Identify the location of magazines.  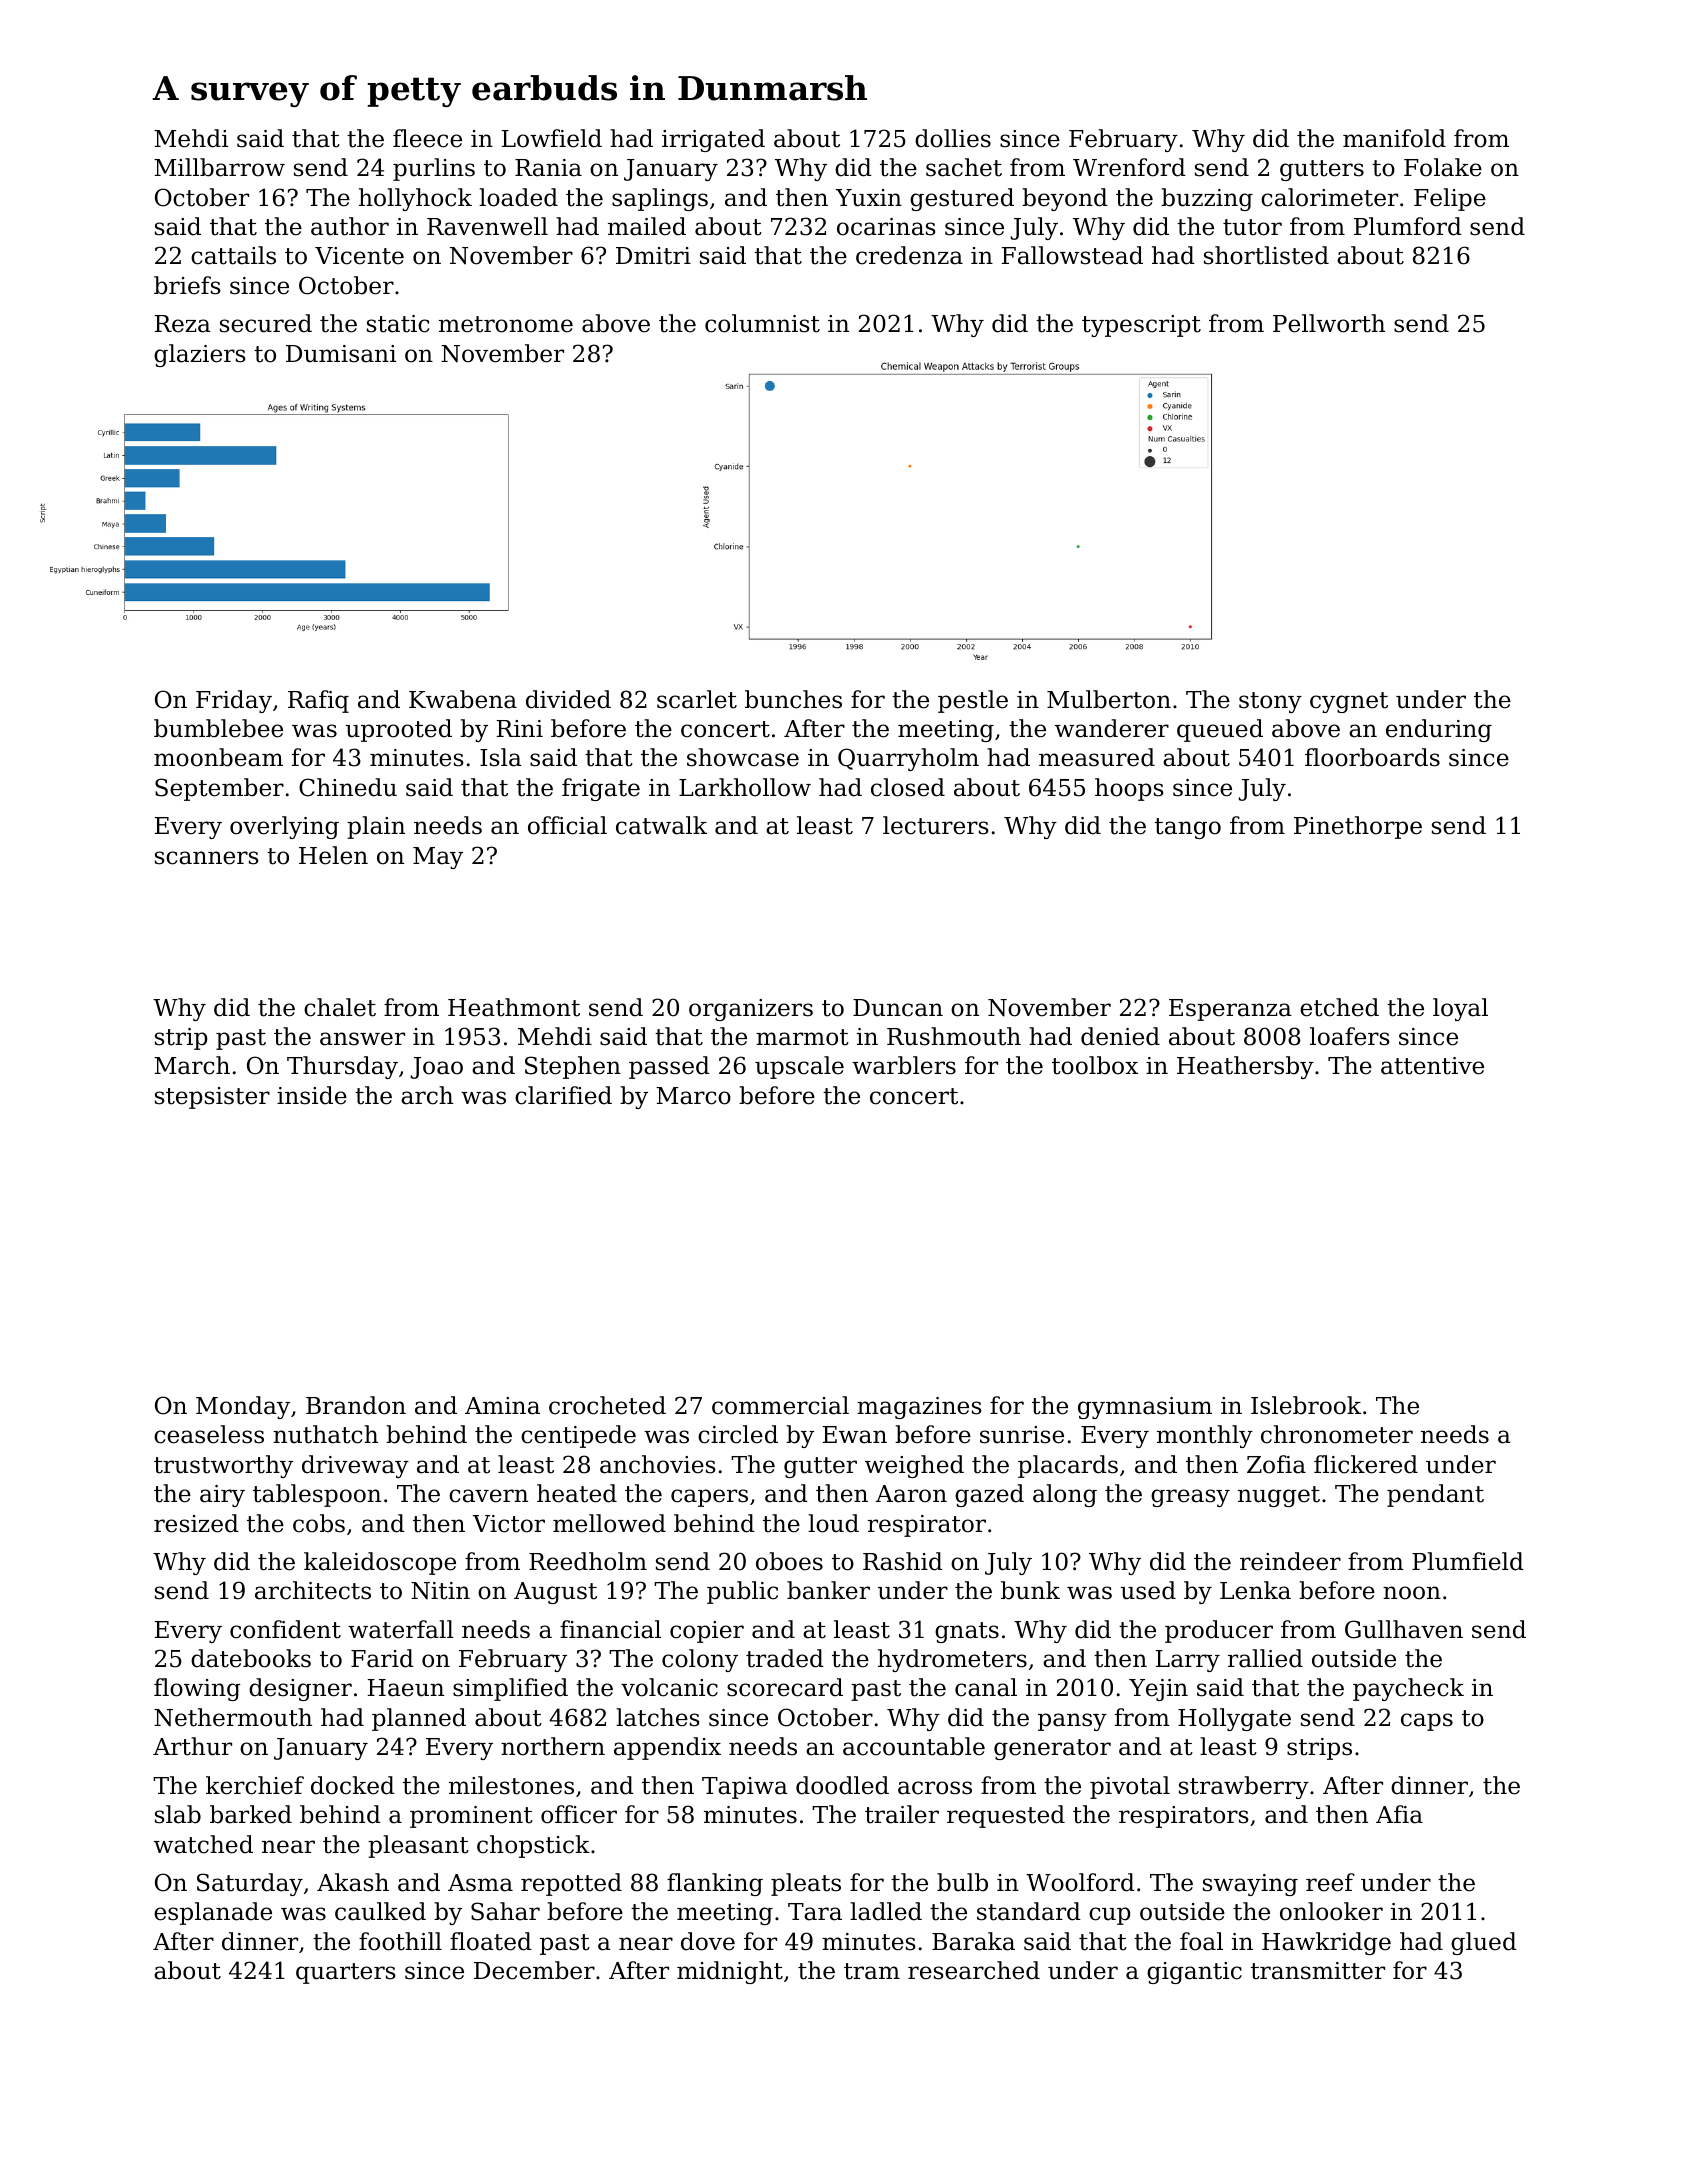
(919, 1408).
